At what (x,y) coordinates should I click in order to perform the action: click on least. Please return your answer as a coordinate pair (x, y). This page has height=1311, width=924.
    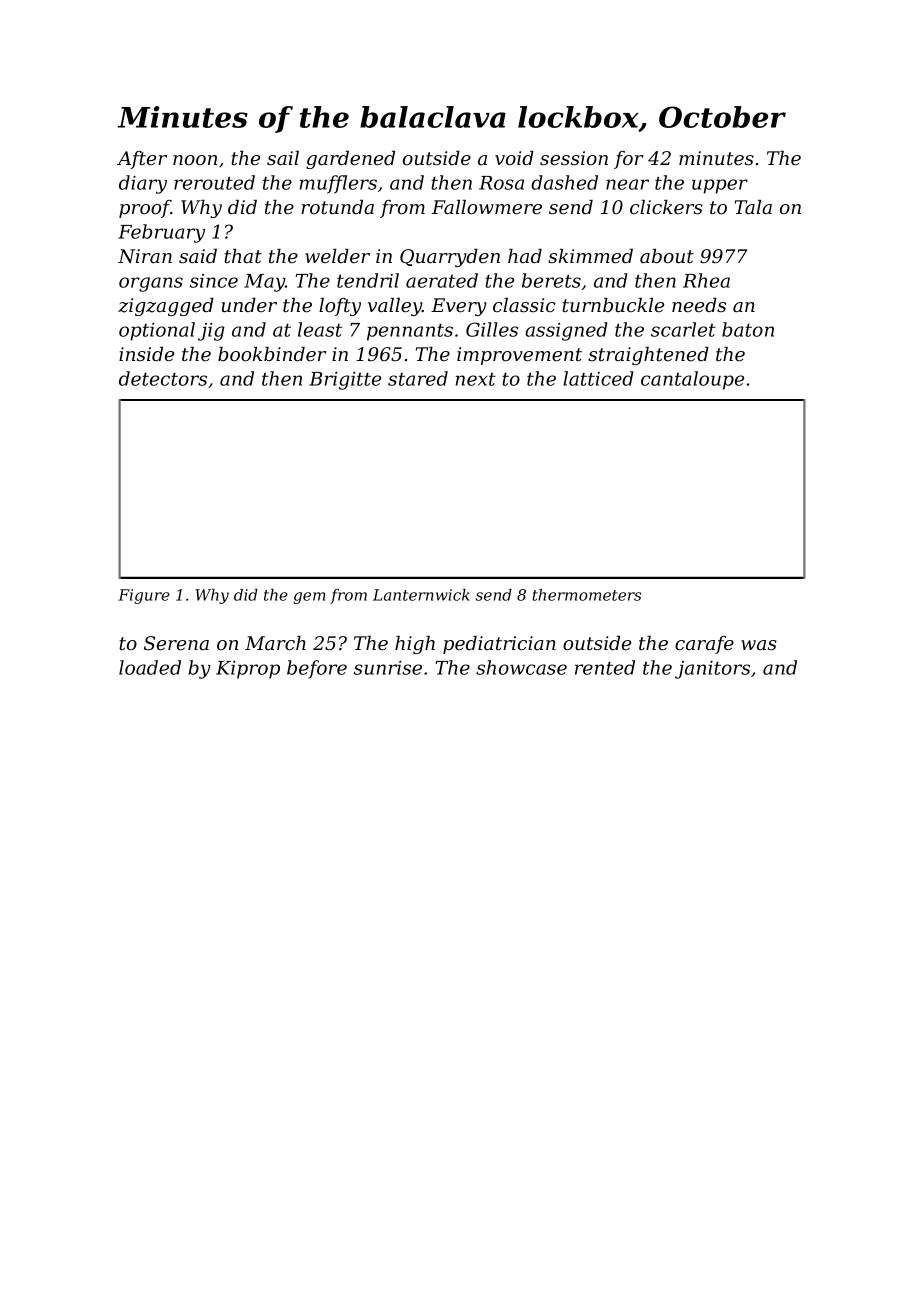
    Looking at the image, I should click on (320, 329).
